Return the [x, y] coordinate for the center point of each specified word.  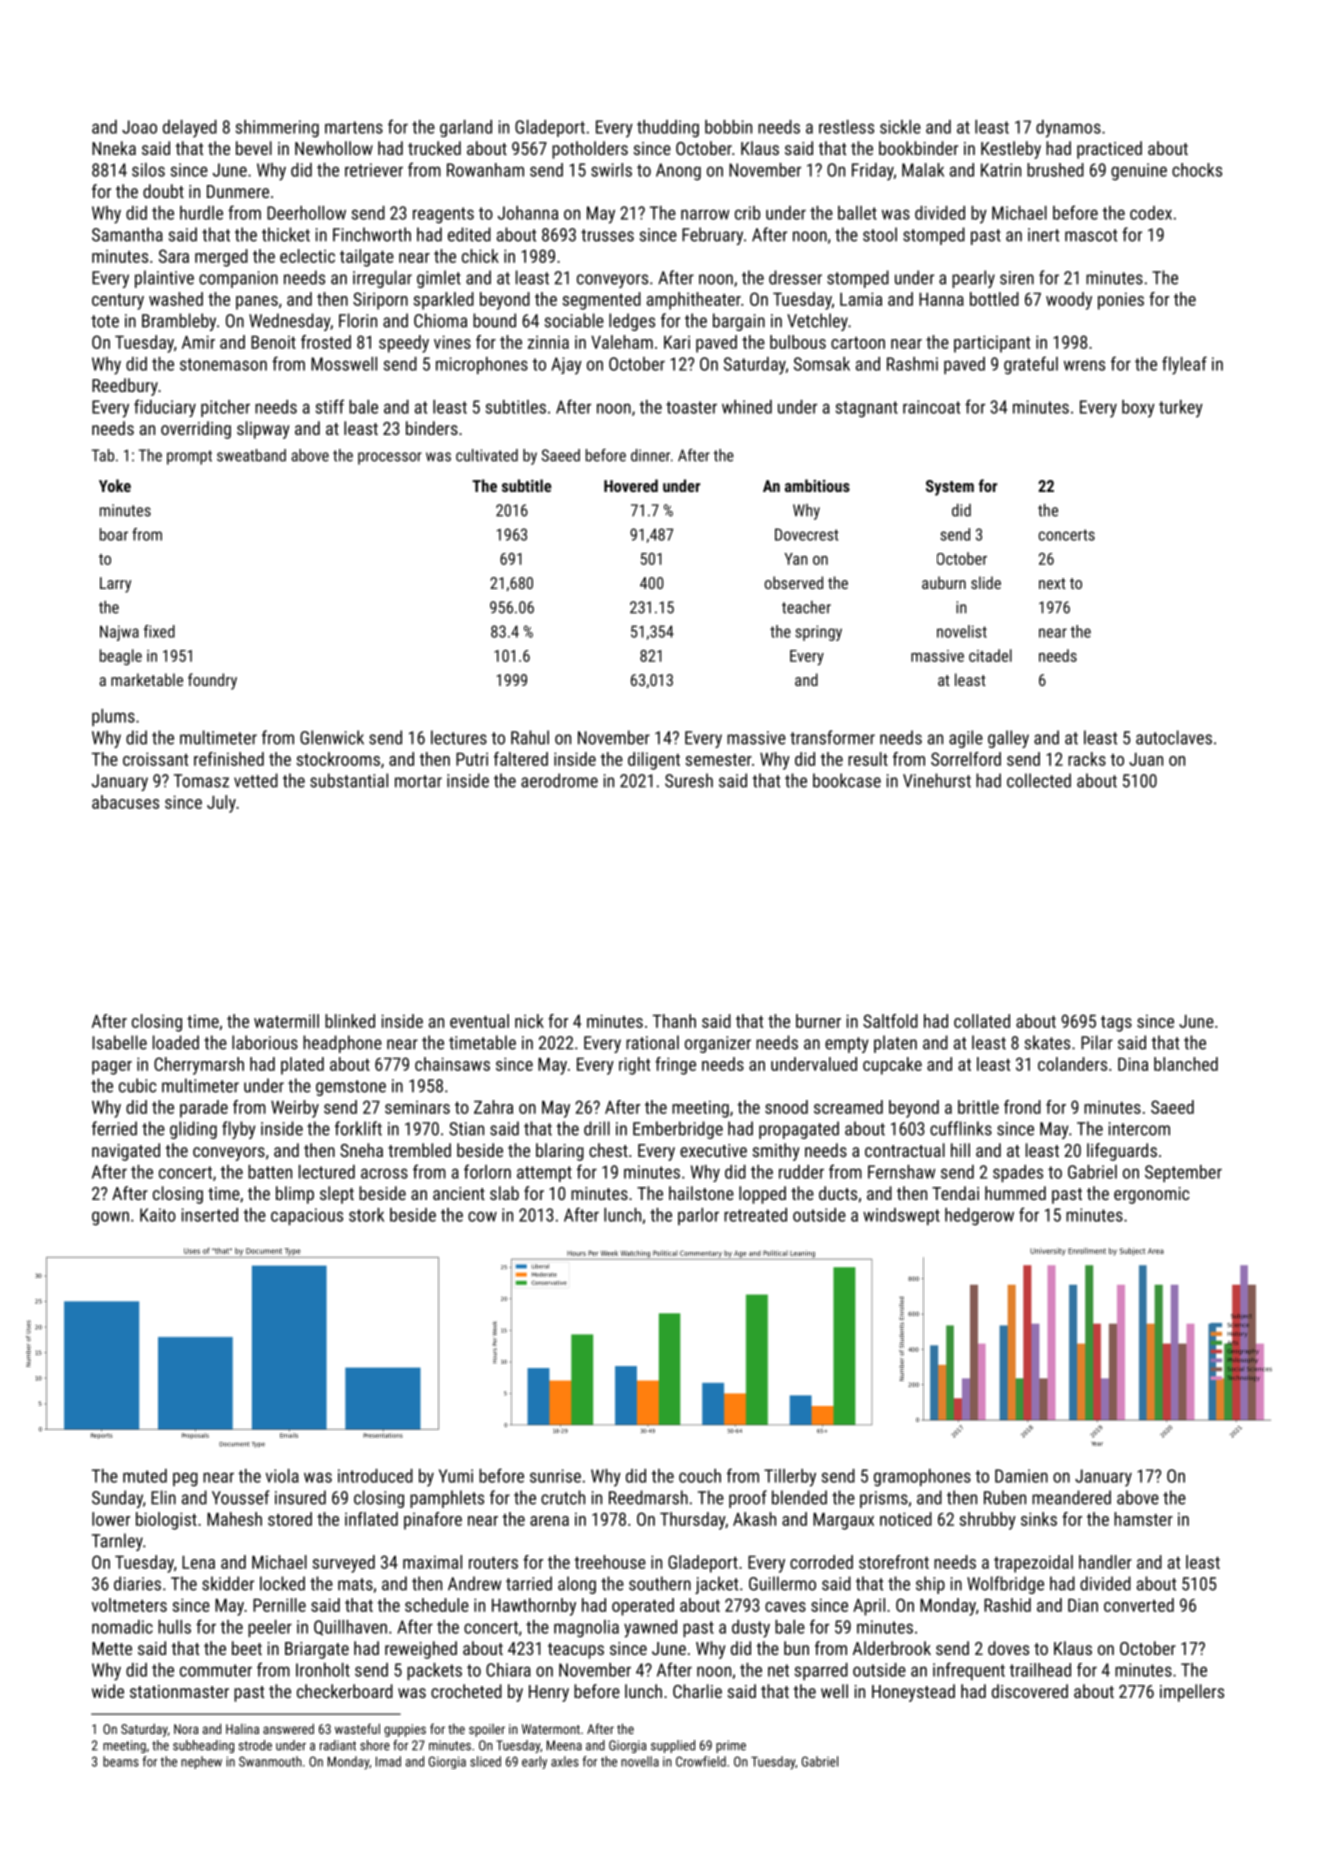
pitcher [225, 408]
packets [434, 1671]
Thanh [674, 1021]
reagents [443, 215]
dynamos [1068, 129]
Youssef [241, 1497]
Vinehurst [937, 780]
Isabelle [119, 1042]
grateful [1031, 365]
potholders [590, 150]
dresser [795, 277]
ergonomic [1151, 1195]
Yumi [456, 1476]
